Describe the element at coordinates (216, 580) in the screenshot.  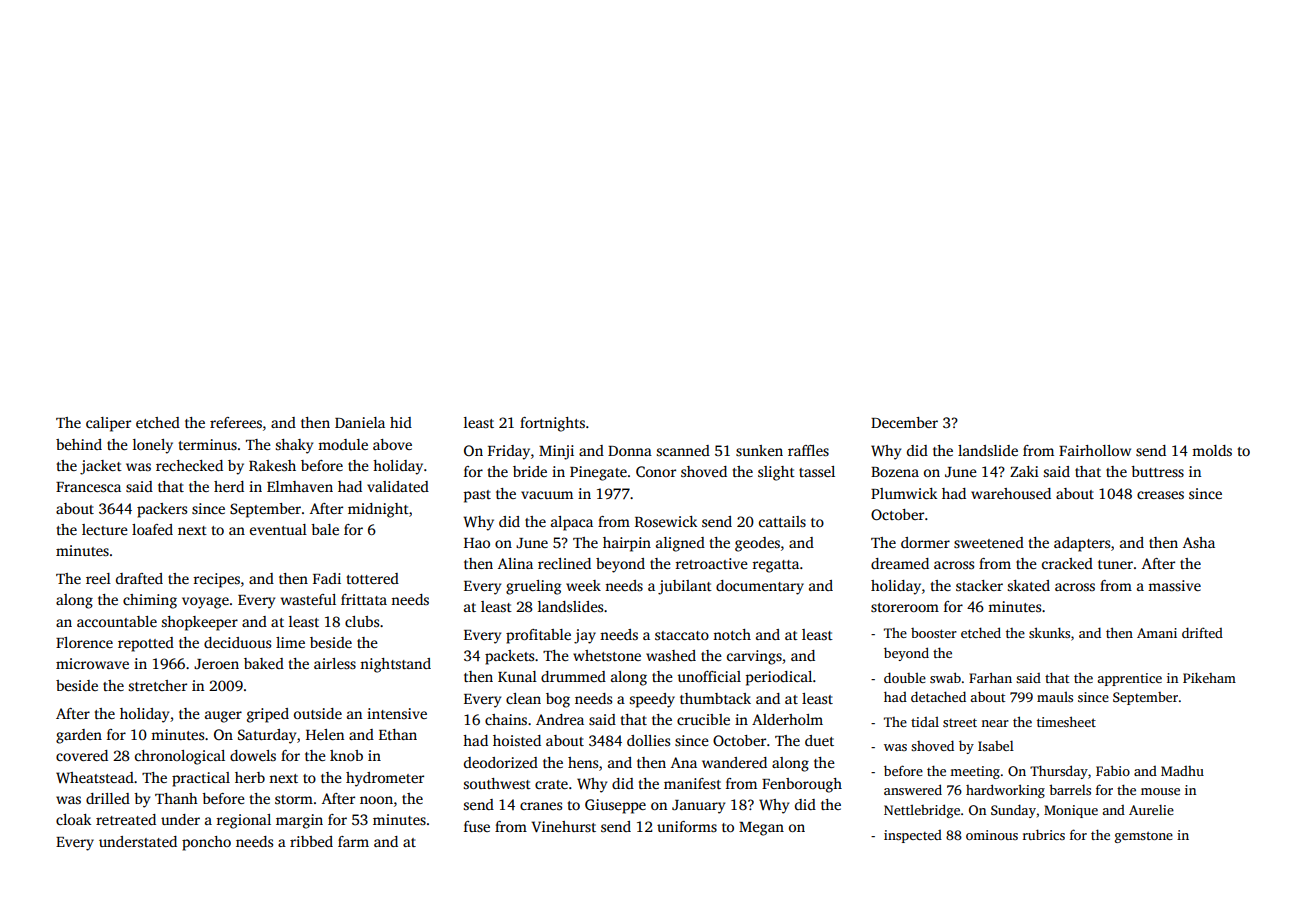
I see `recipes` at that location.
